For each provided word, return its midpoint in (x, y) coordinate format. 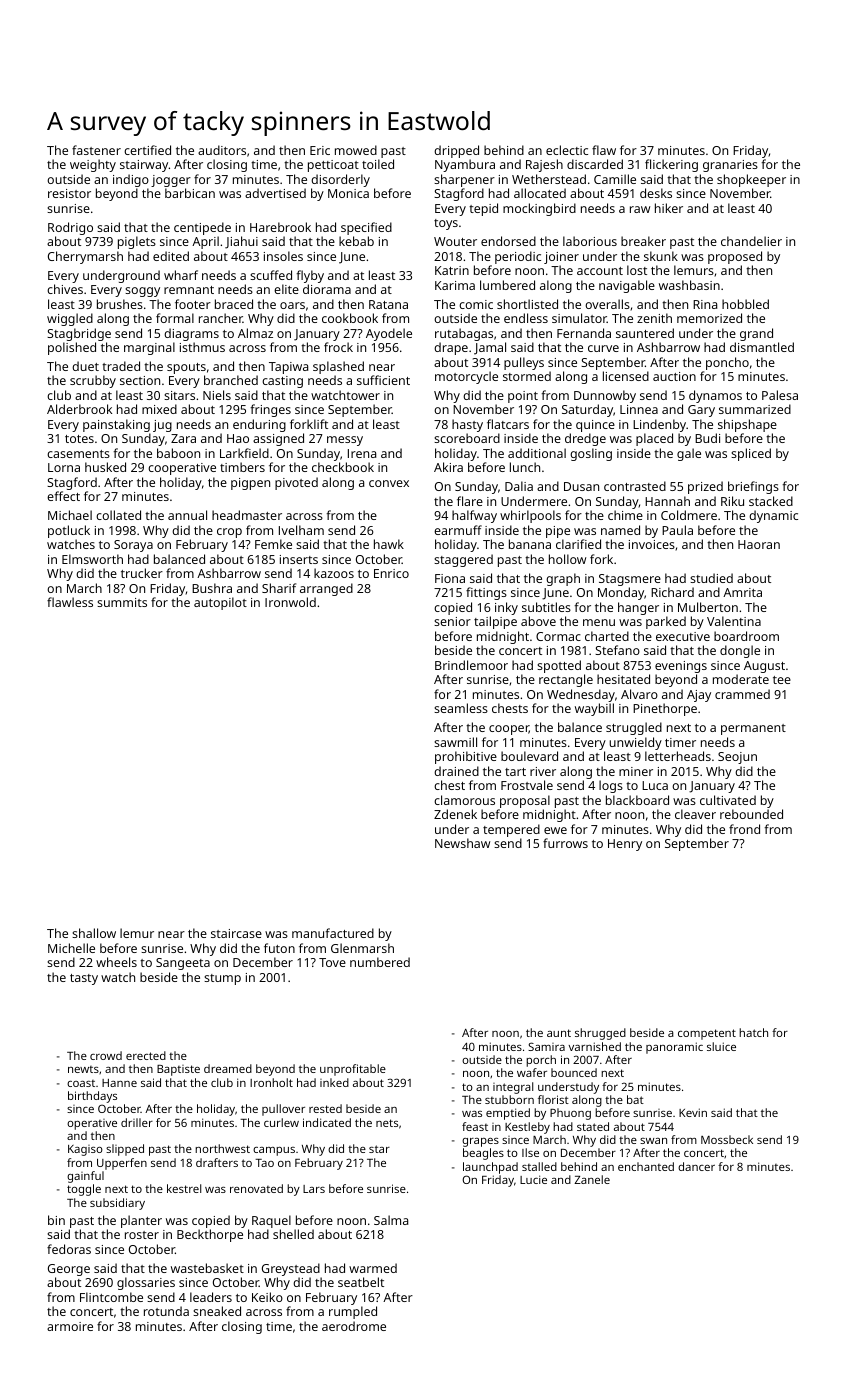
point (523, 397)
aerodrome (354, 1326)
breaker (643, 241)
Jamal (490, 348)
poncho (727, 363)
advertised (275, 193)
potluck (69, 531)
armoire (70, 1326)
